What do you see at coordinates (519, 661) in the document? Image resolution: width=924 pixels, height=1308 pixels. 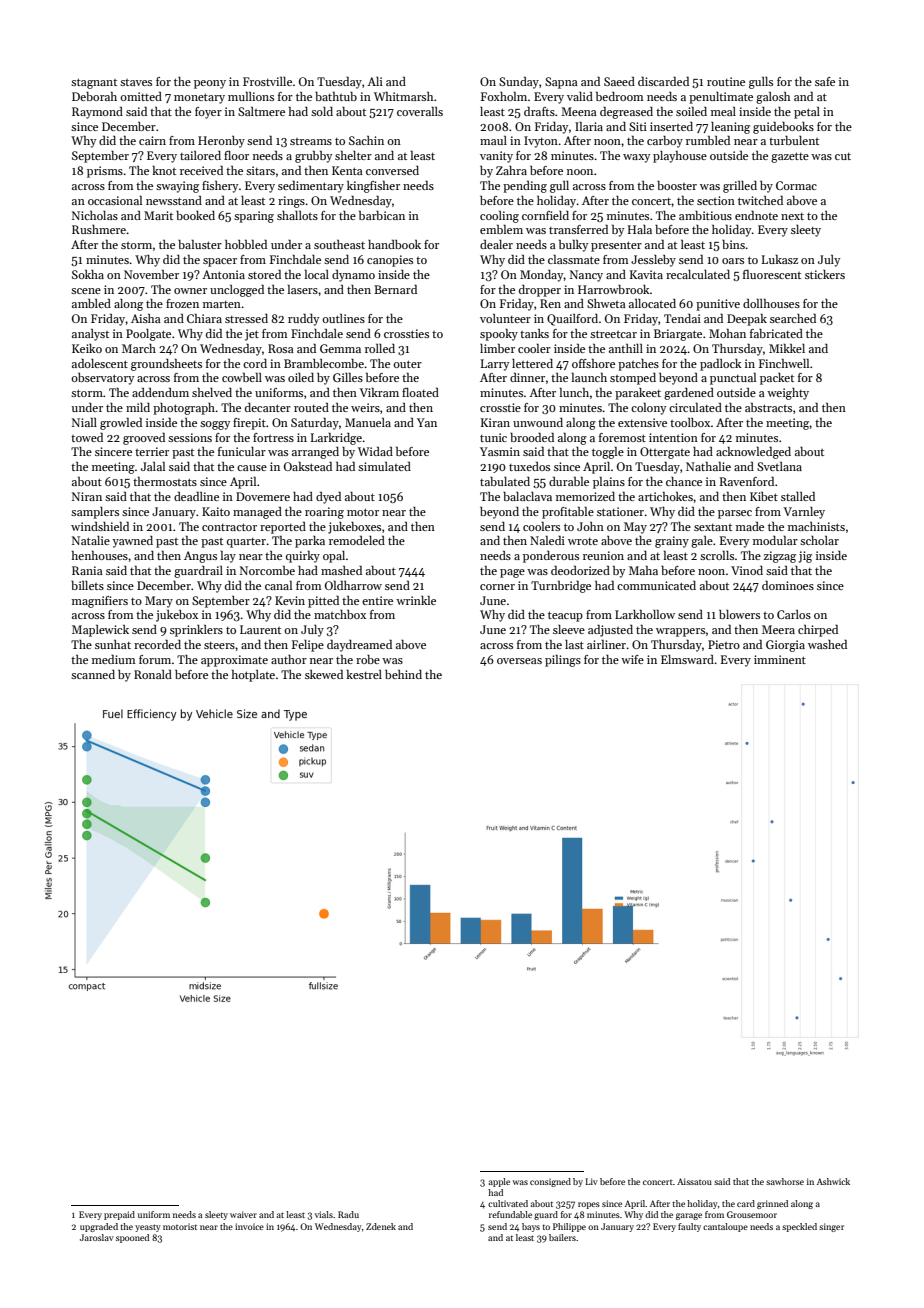 I see `overseas` at bounding box center [519, 661].
